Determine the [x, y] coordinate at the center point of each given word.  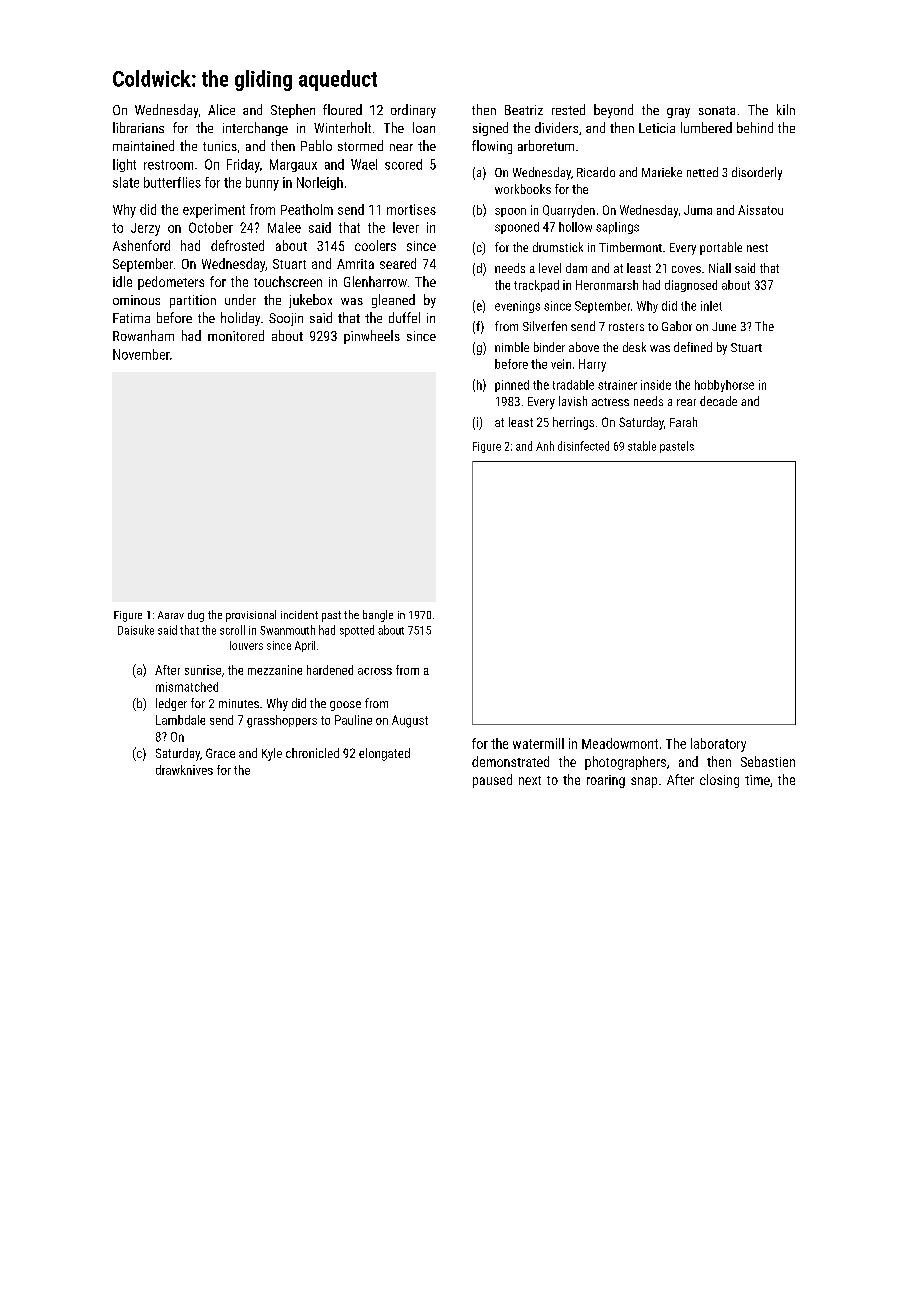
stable [642, 446]
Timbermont [630, 247]
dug [196, 616]
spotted [357, 631]
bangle [378, 616]
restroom [168, 165]
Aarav [171, 615]
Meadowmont [620, 743]
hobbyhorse [724, 386]
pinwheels [372, 337]
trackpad [536, 286]
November [141, 354]
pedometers [171, 283]
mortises [411, 209]
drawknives [184, 770]
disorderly [757, 173]
